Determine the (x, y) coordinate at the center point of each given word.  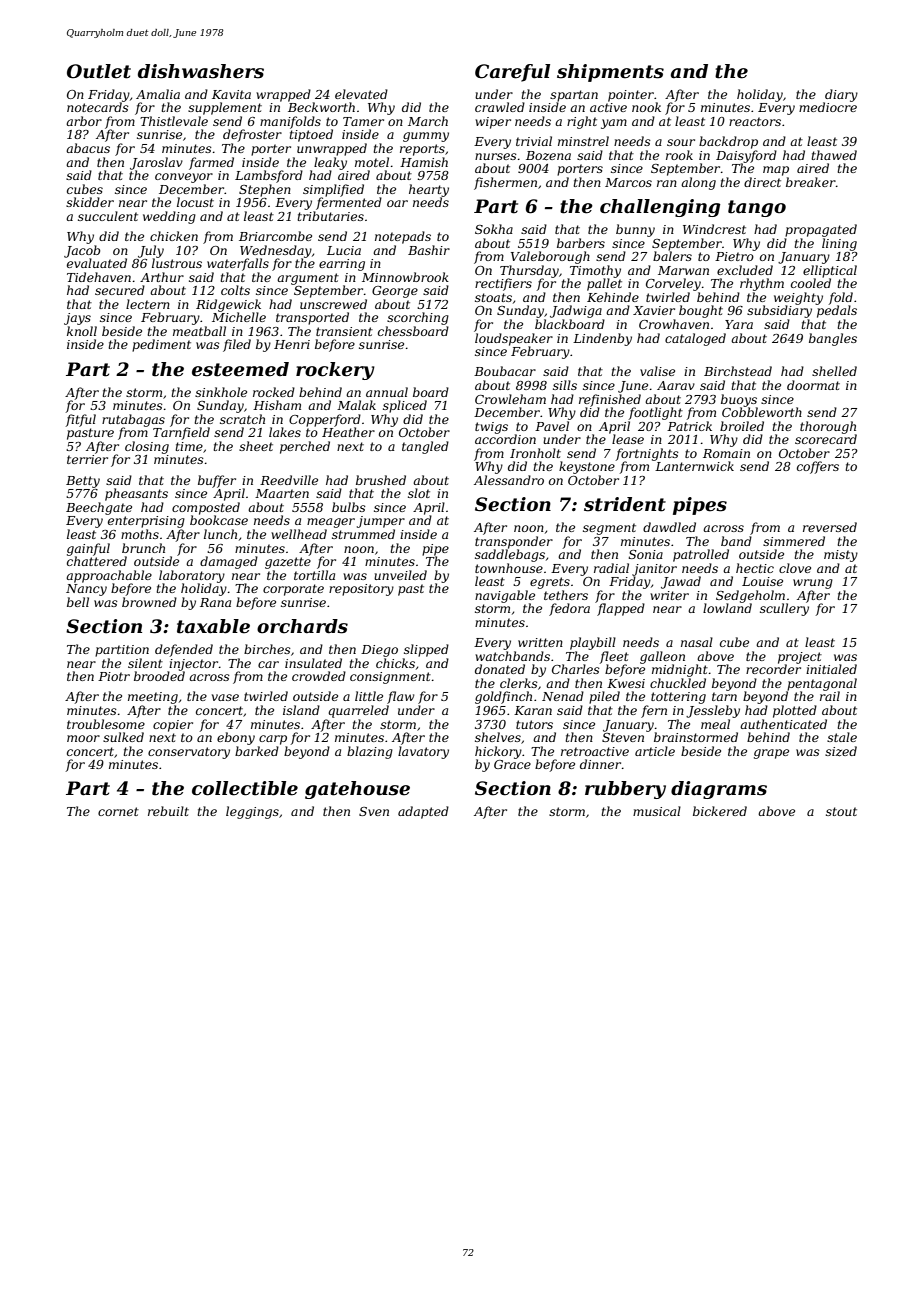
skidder (90, 202)
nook (646, 107)
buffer (217, 481)
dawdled (669, 527)
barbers (581, 243)
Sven (374, 811)
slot (419, 493)
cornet (118, 811)
